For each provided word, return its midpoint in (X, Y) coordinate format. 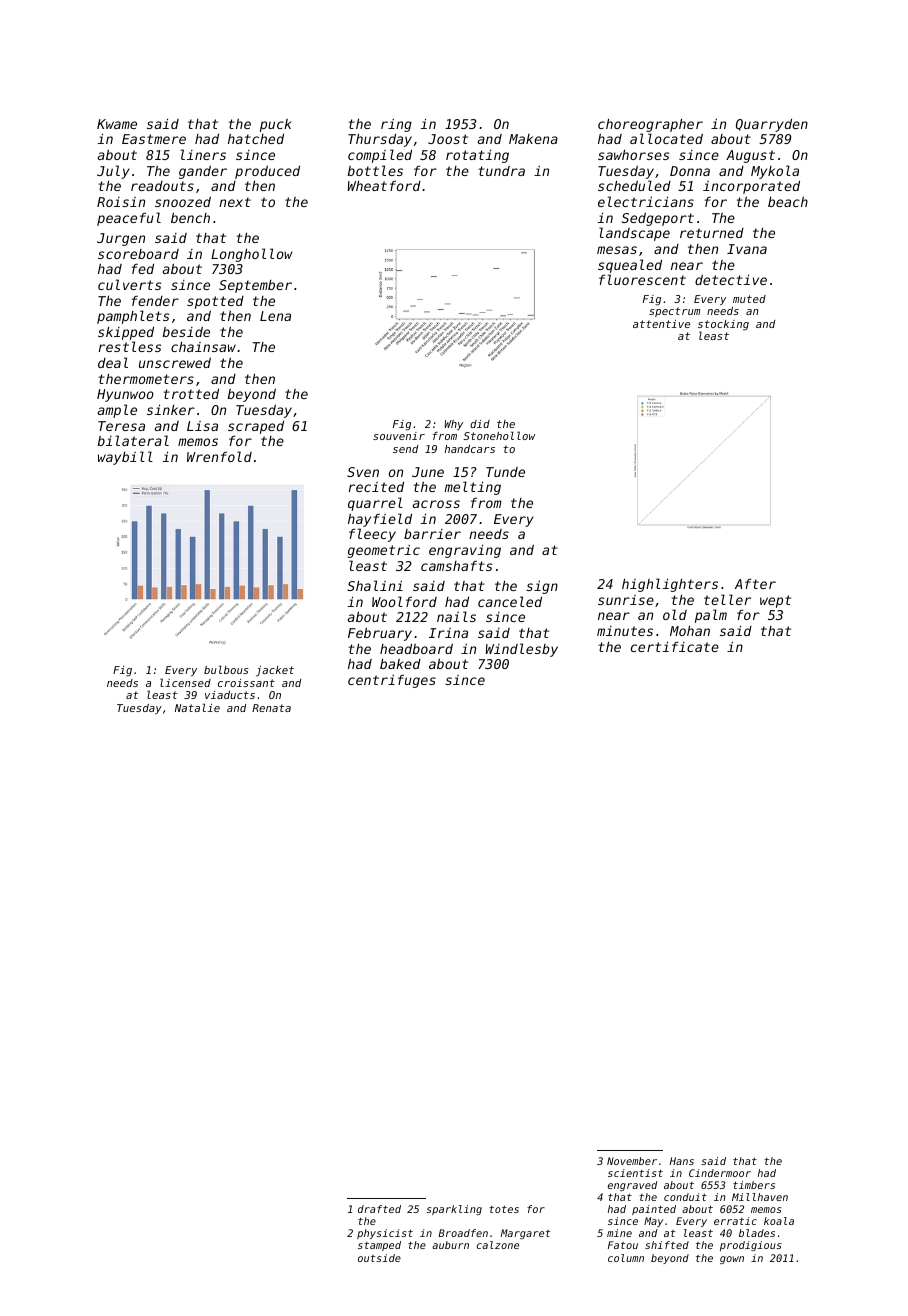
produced (267, 172)
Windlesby (522, 650)
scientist (635, 1173)
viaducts (230, 695)
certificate (675, 646)
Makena (533, 139)
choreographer (650, 125)
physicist (385, 1234)
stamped (379, 1246)
